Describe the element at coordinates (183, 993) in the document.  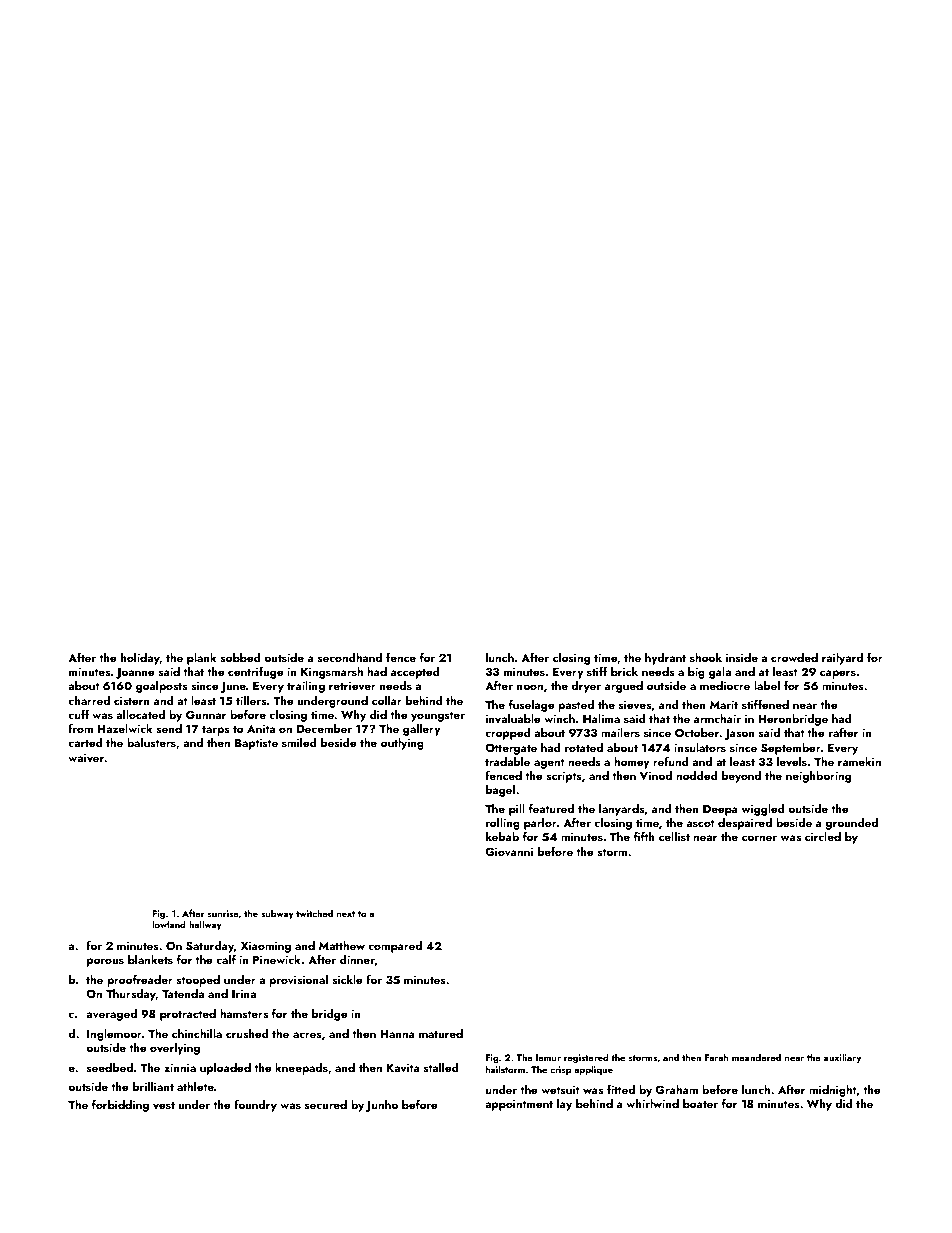
I see `Tatenda` at that location.
